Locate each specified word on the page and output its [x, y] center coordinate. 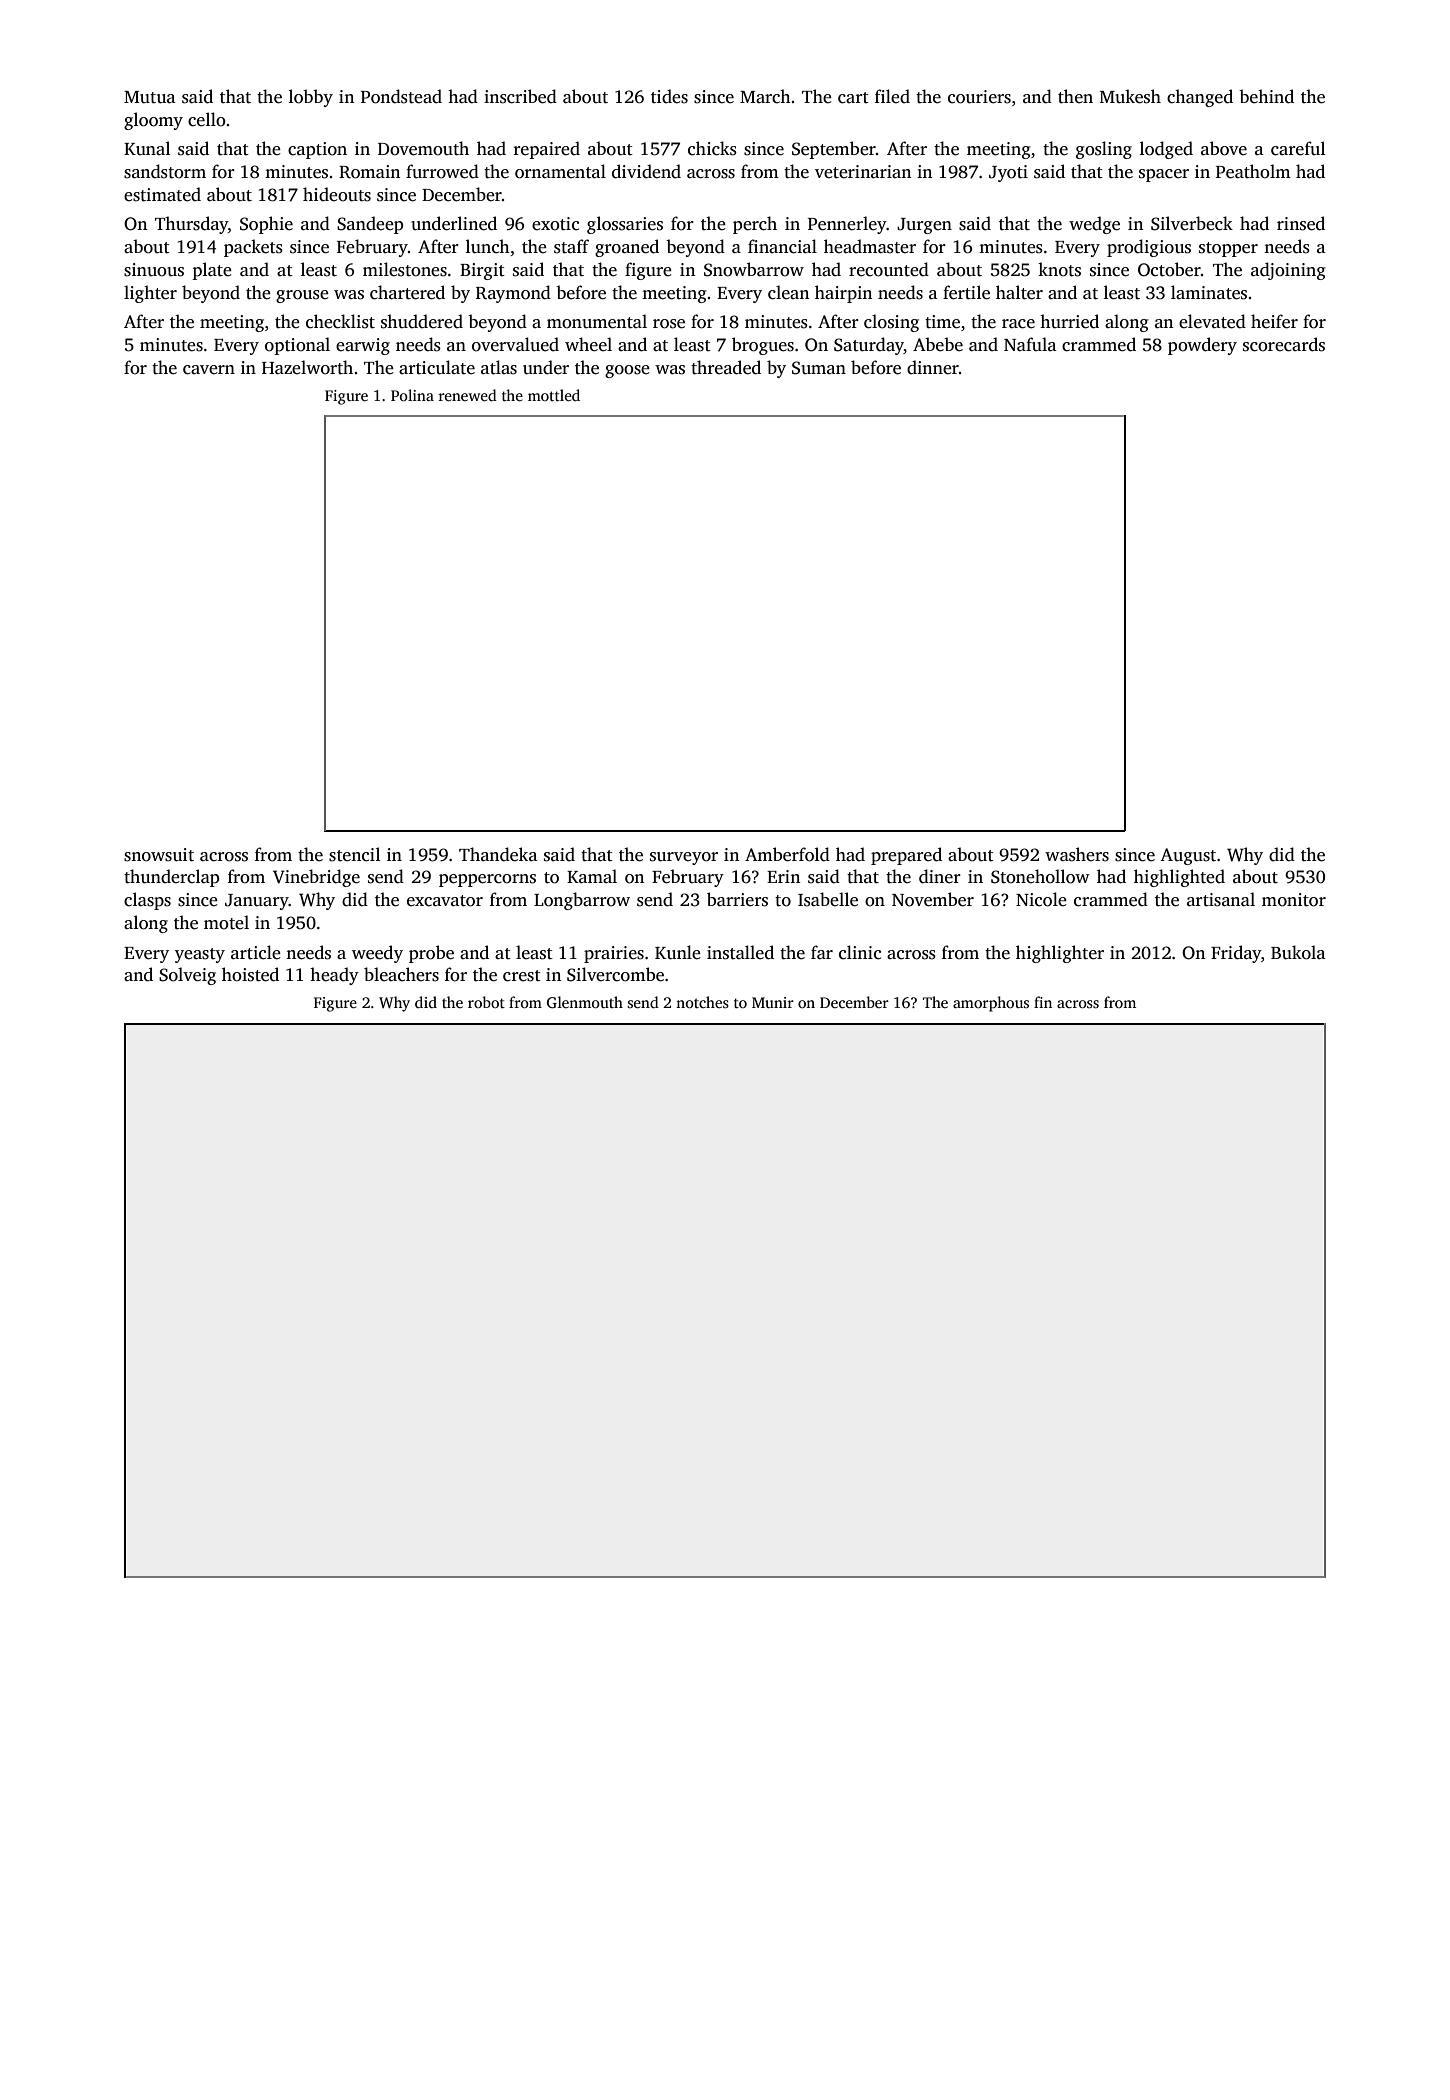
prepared [906, 856]
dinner [933, 367]
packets [253, 248]
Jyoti [1008, 173]
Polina [412, 395]
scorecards [1284, 344]
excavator [445, 901]
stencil [354, 854]
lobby [311, 98]
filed [892, 96]
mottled [554, 395]
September [834, 150]
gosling [1104, 150]
